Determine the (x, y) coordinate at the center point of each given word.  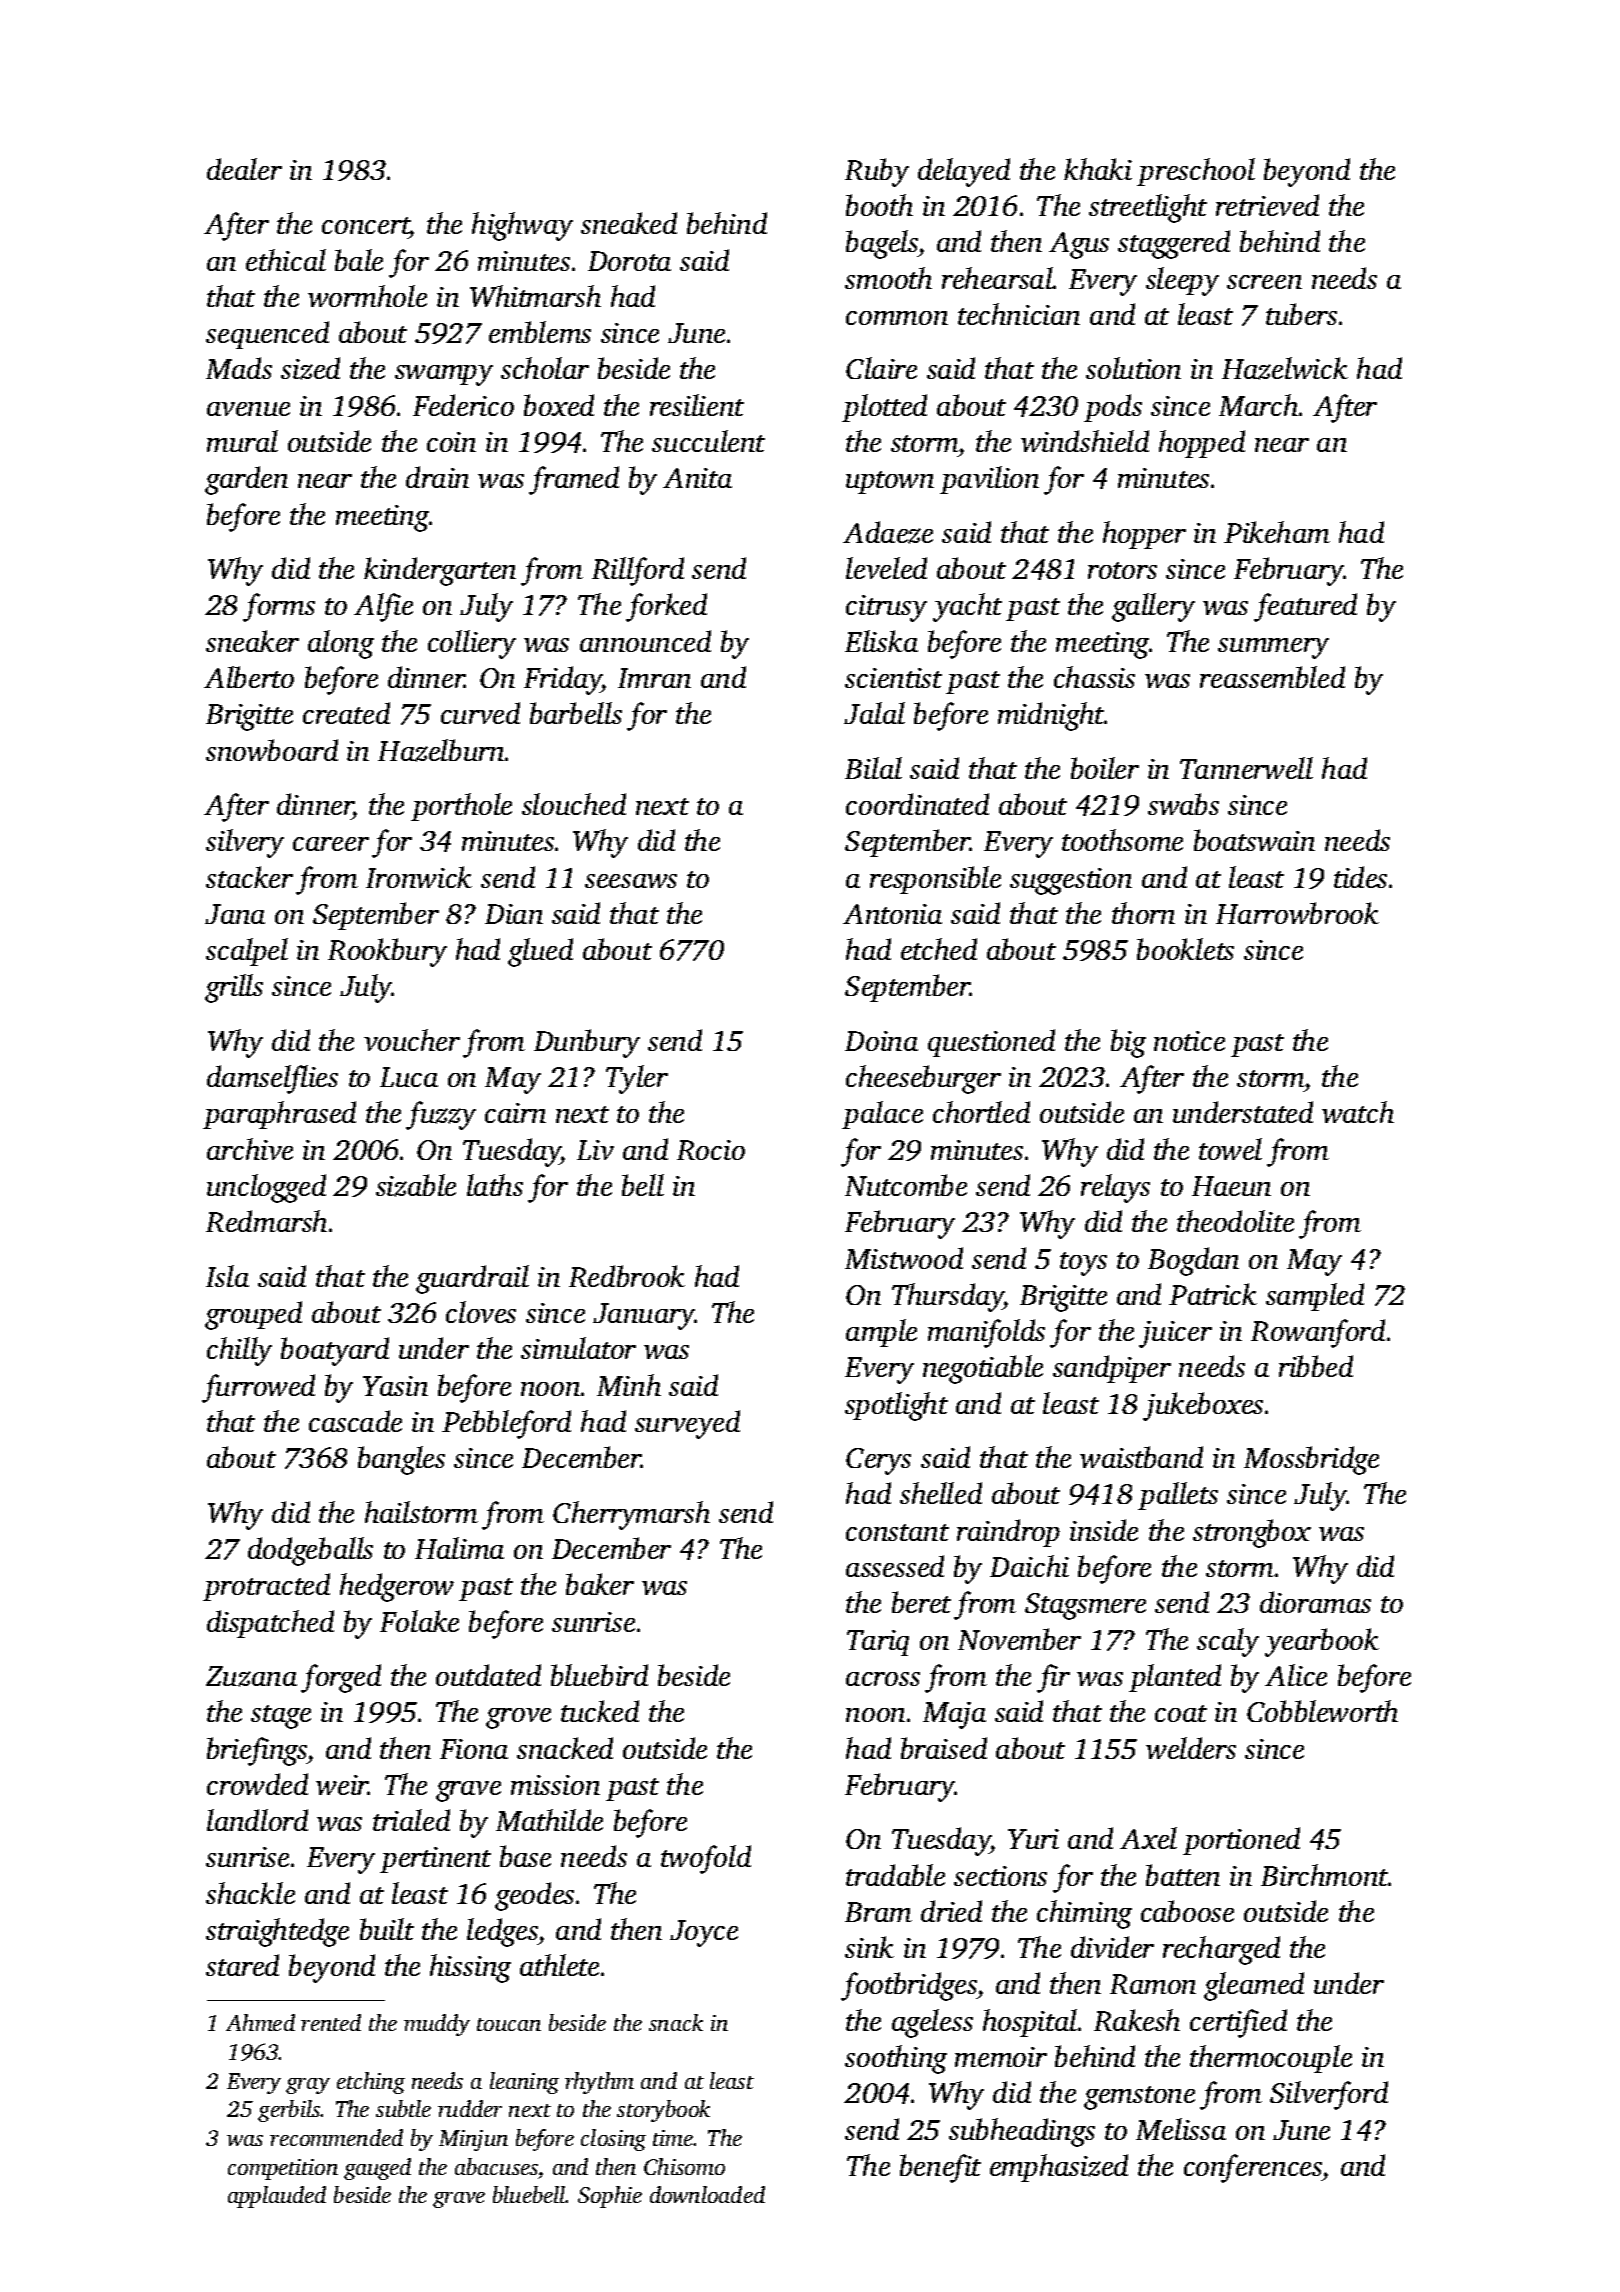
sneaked (629, 223)
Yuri (1033, 1839)
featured (1305, 607)
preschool (1196, 172)
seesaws (631, 881)
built (387, 1929)
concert (366, 227)
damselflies (272, 1079)
